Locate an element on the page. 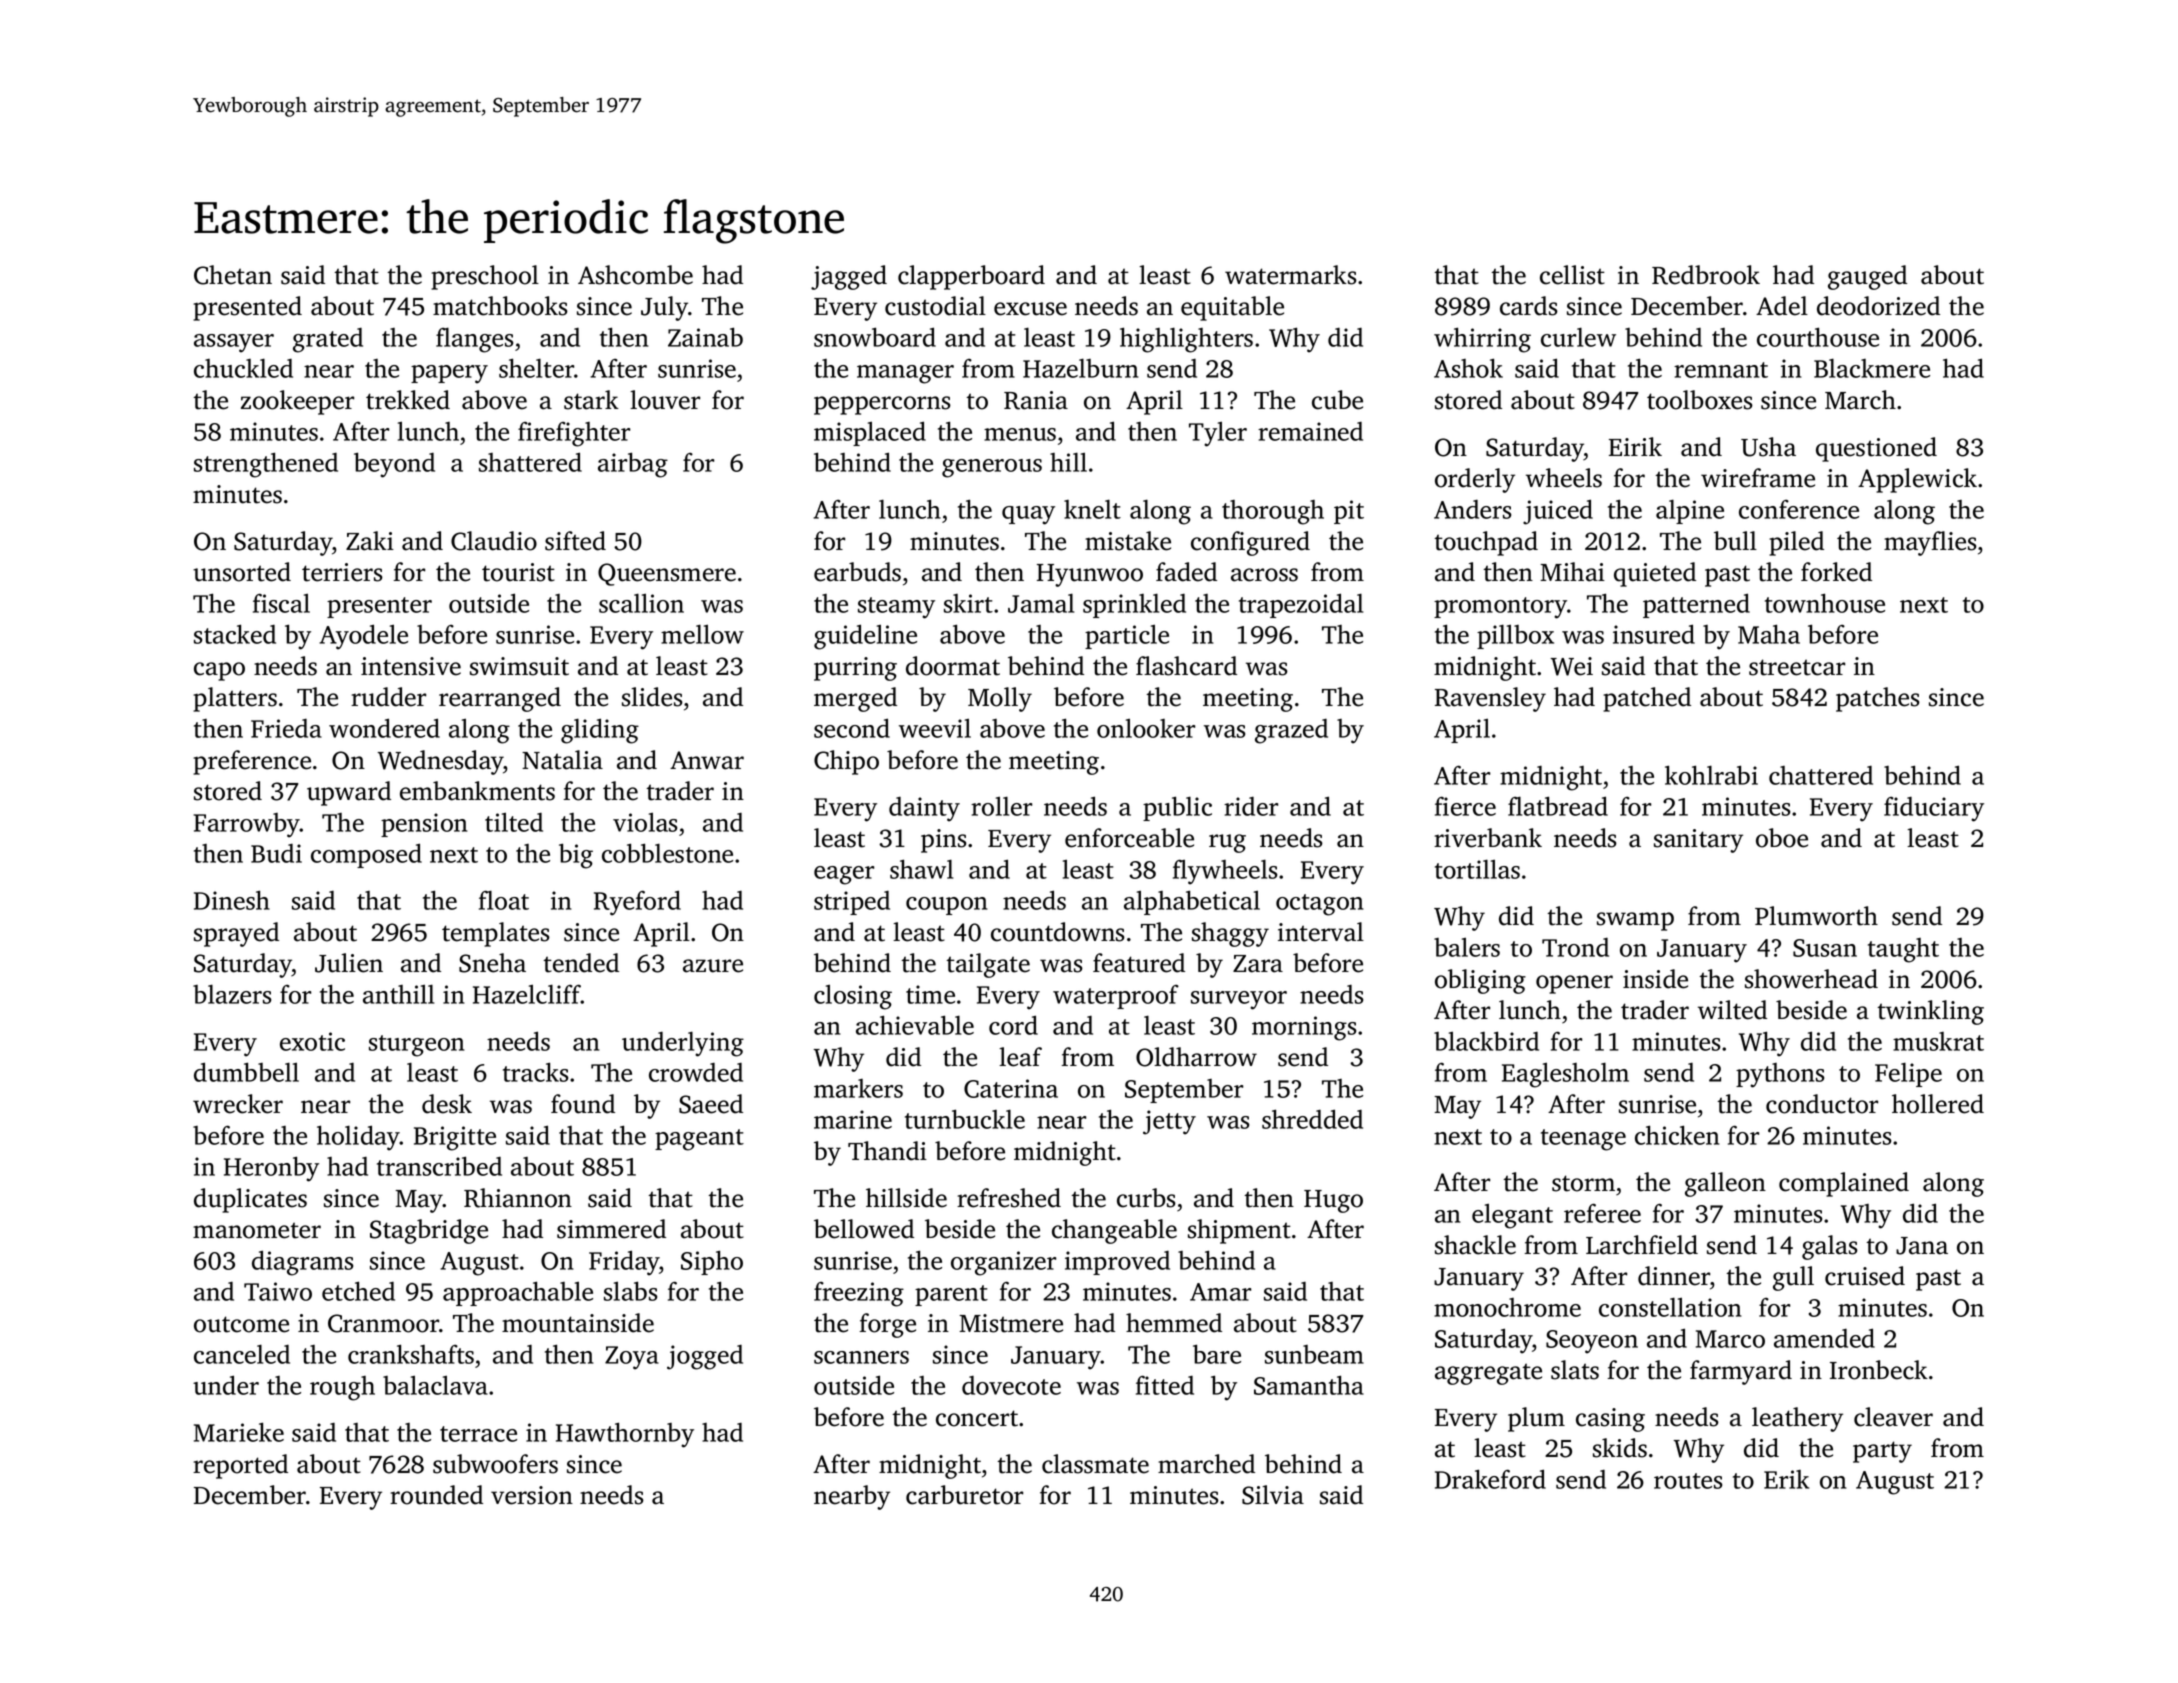 This image has height=1683, width=2178. mornings is located at coordinates (1304, 1028).
